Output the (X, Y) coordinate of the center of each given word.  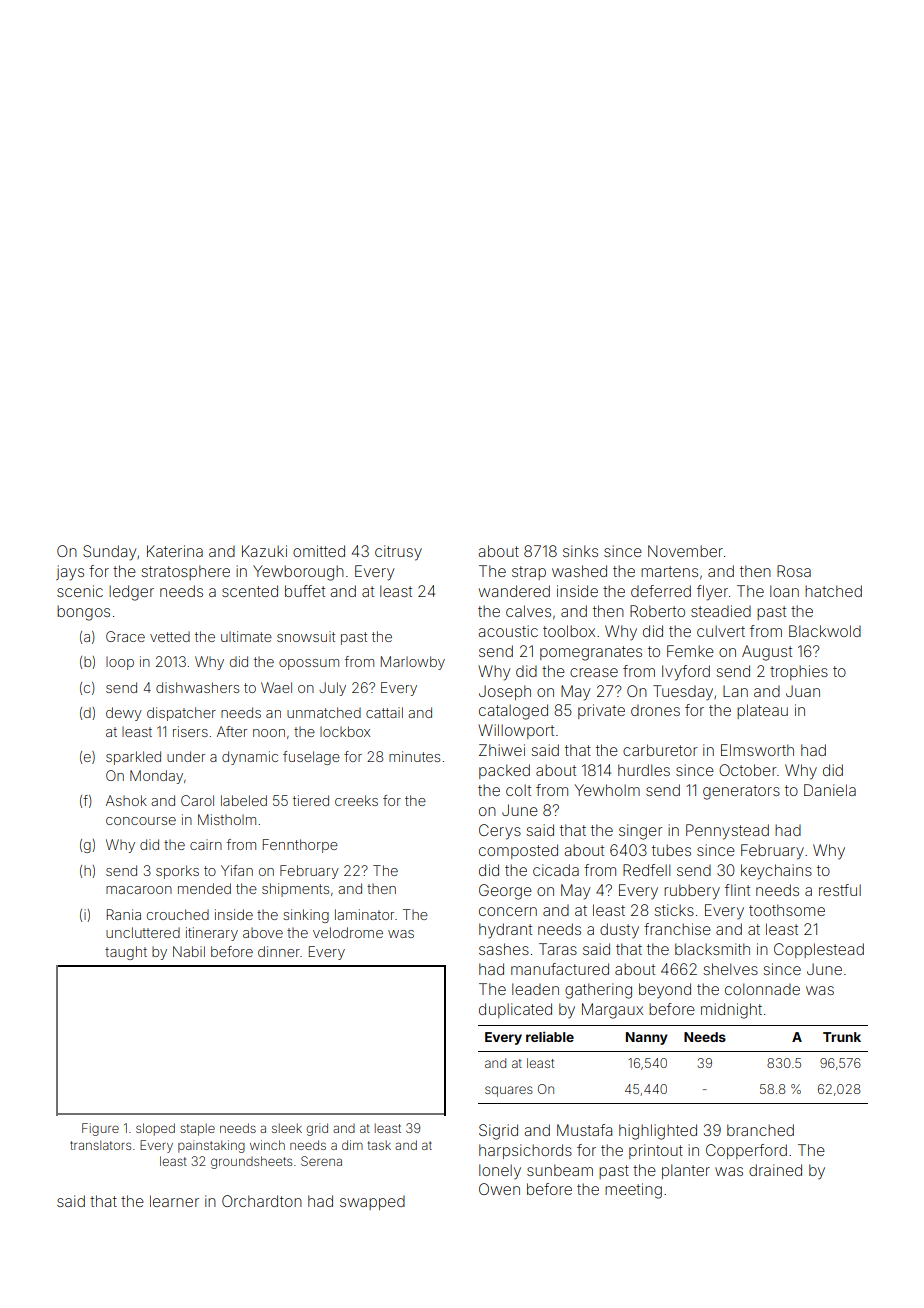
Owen (499, 1189)
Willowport (516, 731)
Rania (124, 914)
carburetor (660, 750)
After (232, 731)
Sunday (109, 553)
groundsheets (251, 1162)
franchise (677, 929)
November (685, 551)
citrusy (398, 553)
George (505, 892)
